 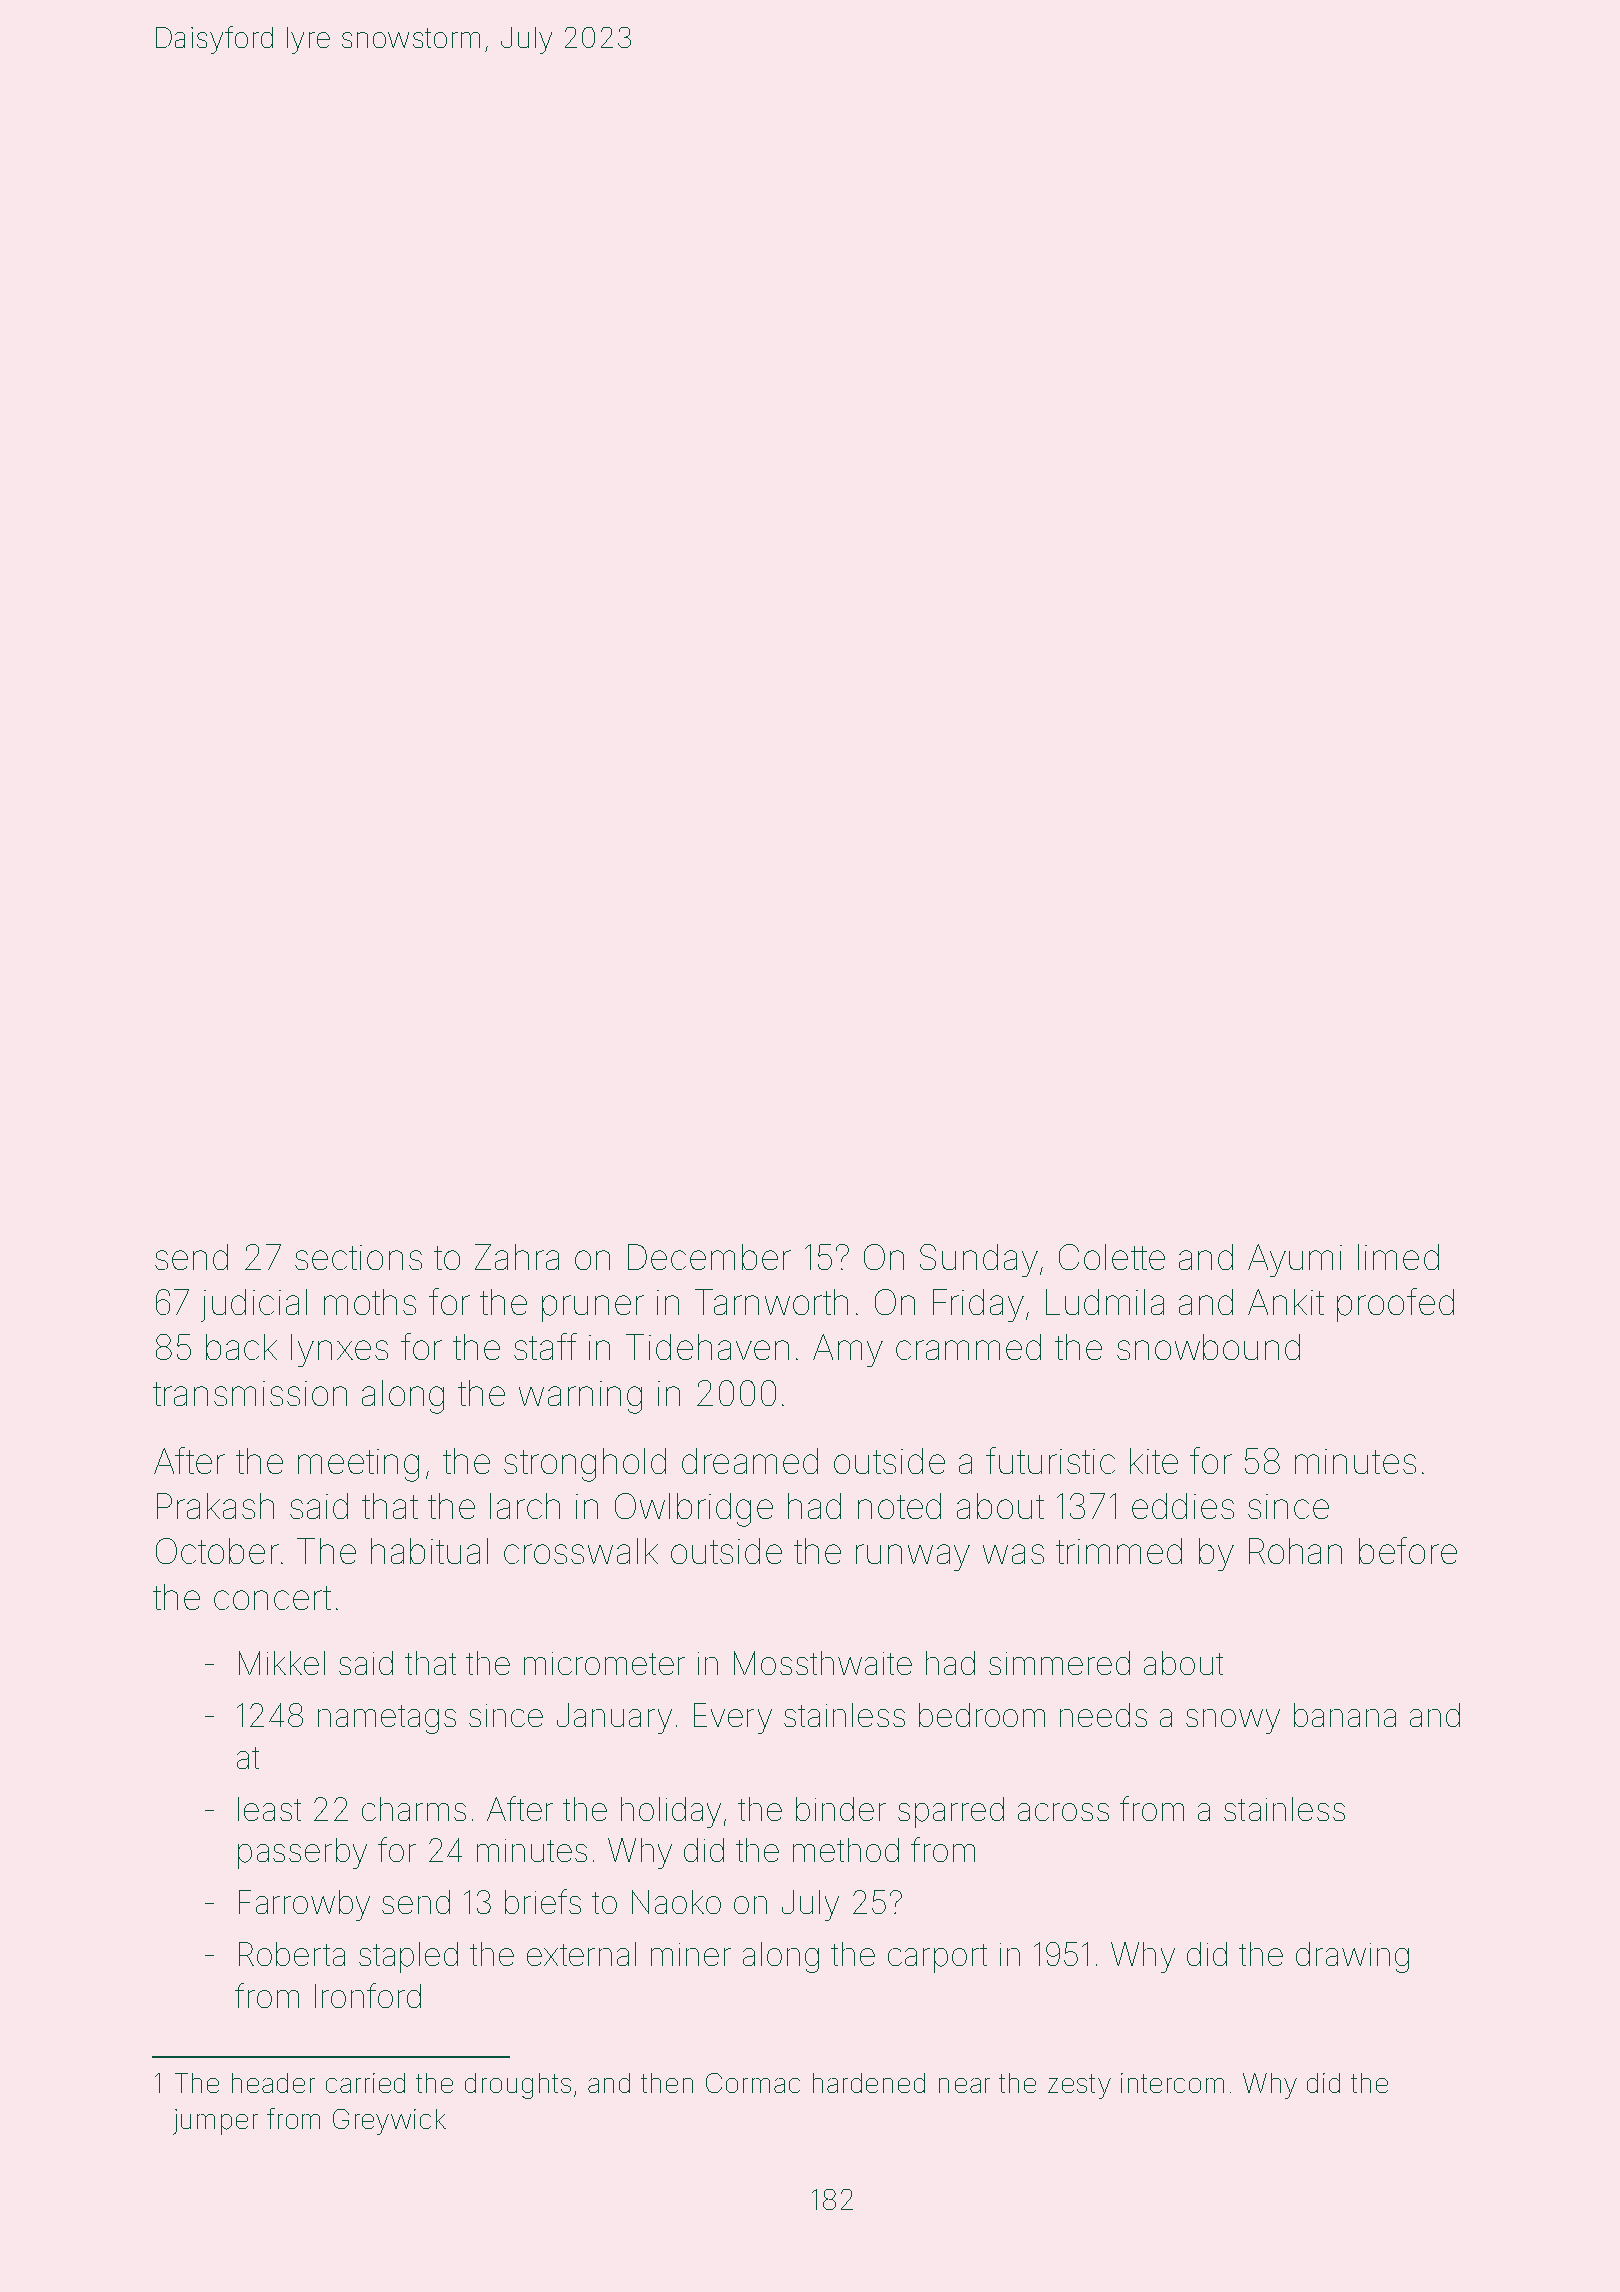 I want to click on judicial, so click(x=254, y=1305).
